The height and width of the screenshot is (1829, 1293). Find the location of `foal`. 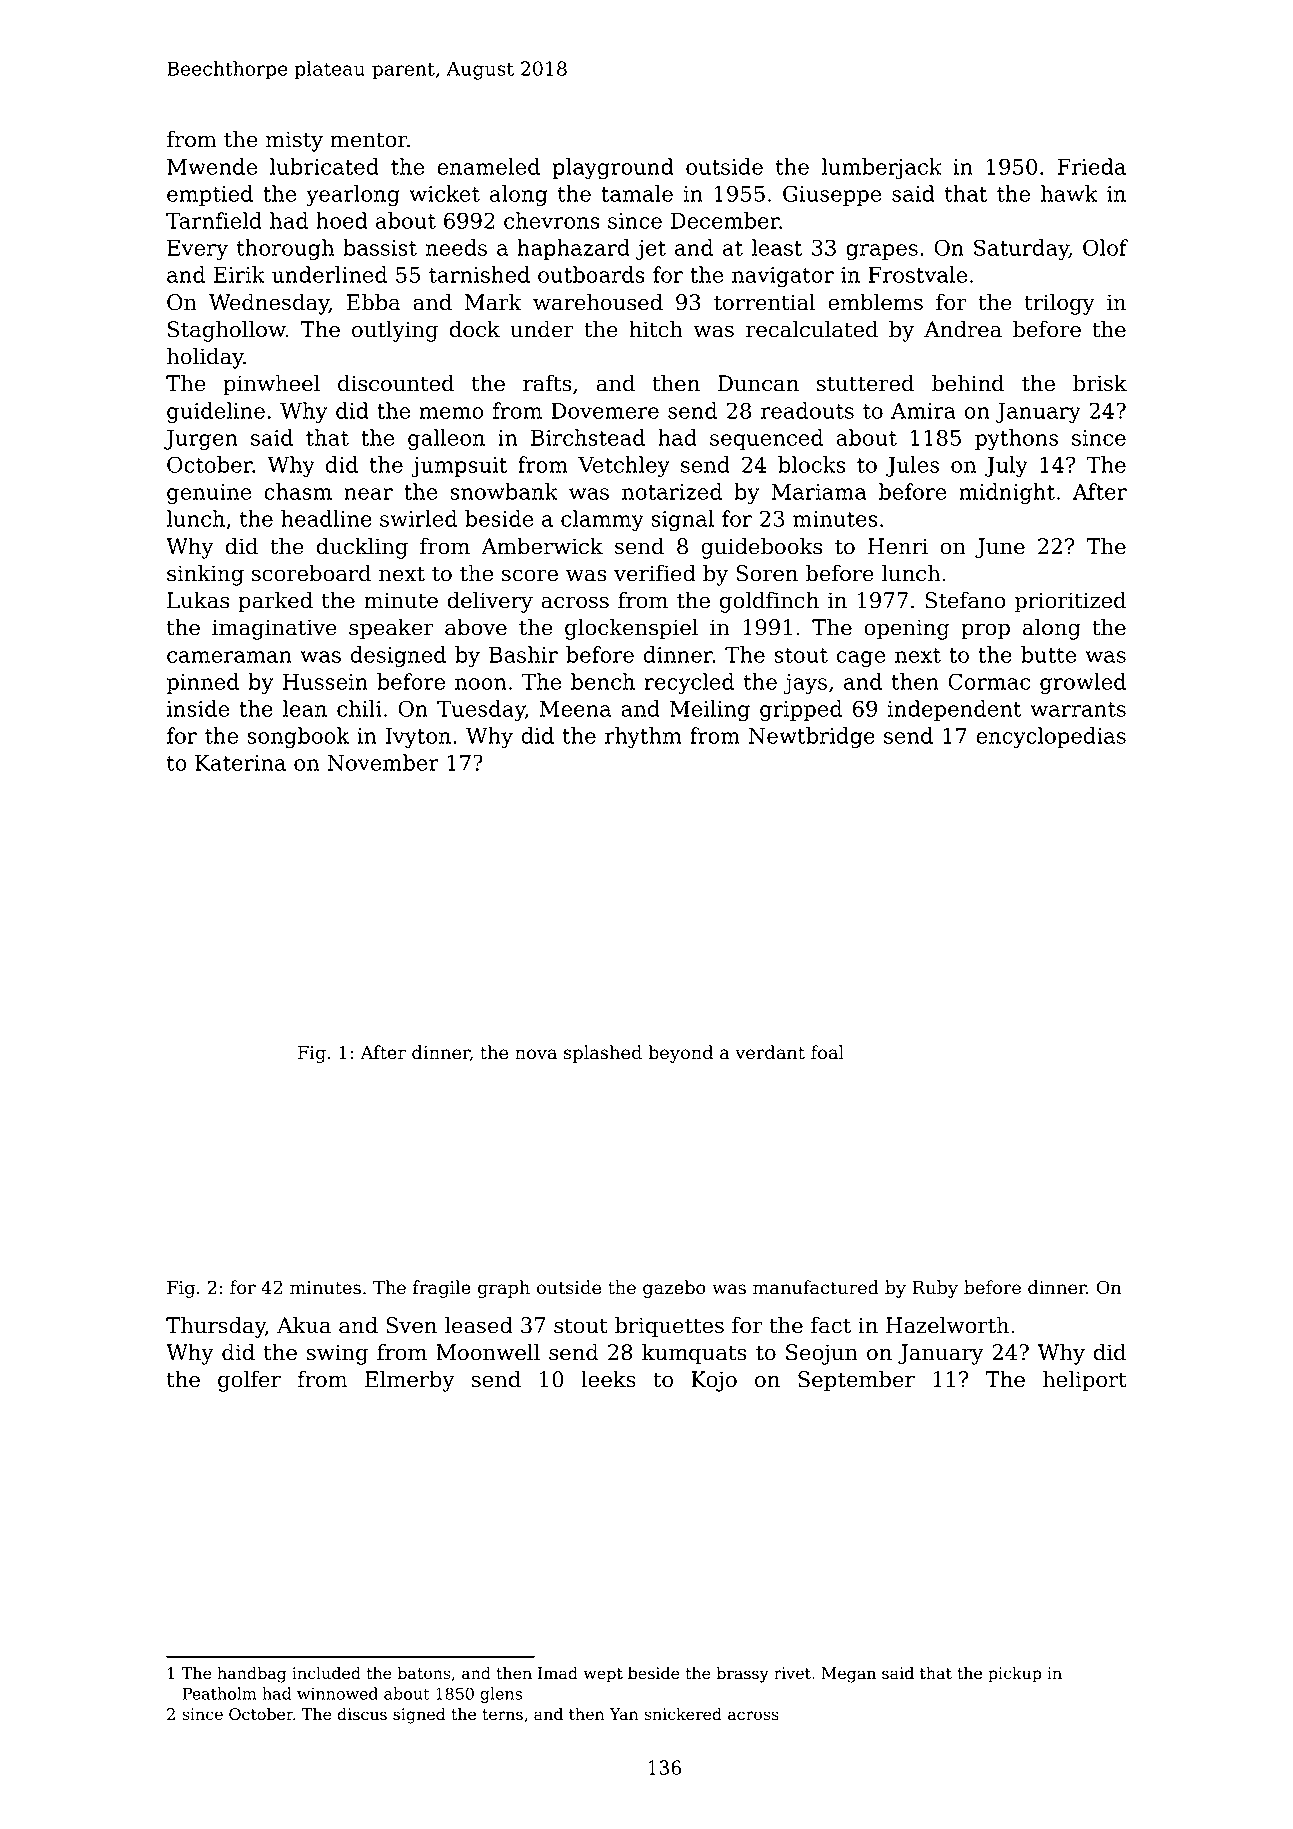

foal is located at coordinates (827, 1052).
